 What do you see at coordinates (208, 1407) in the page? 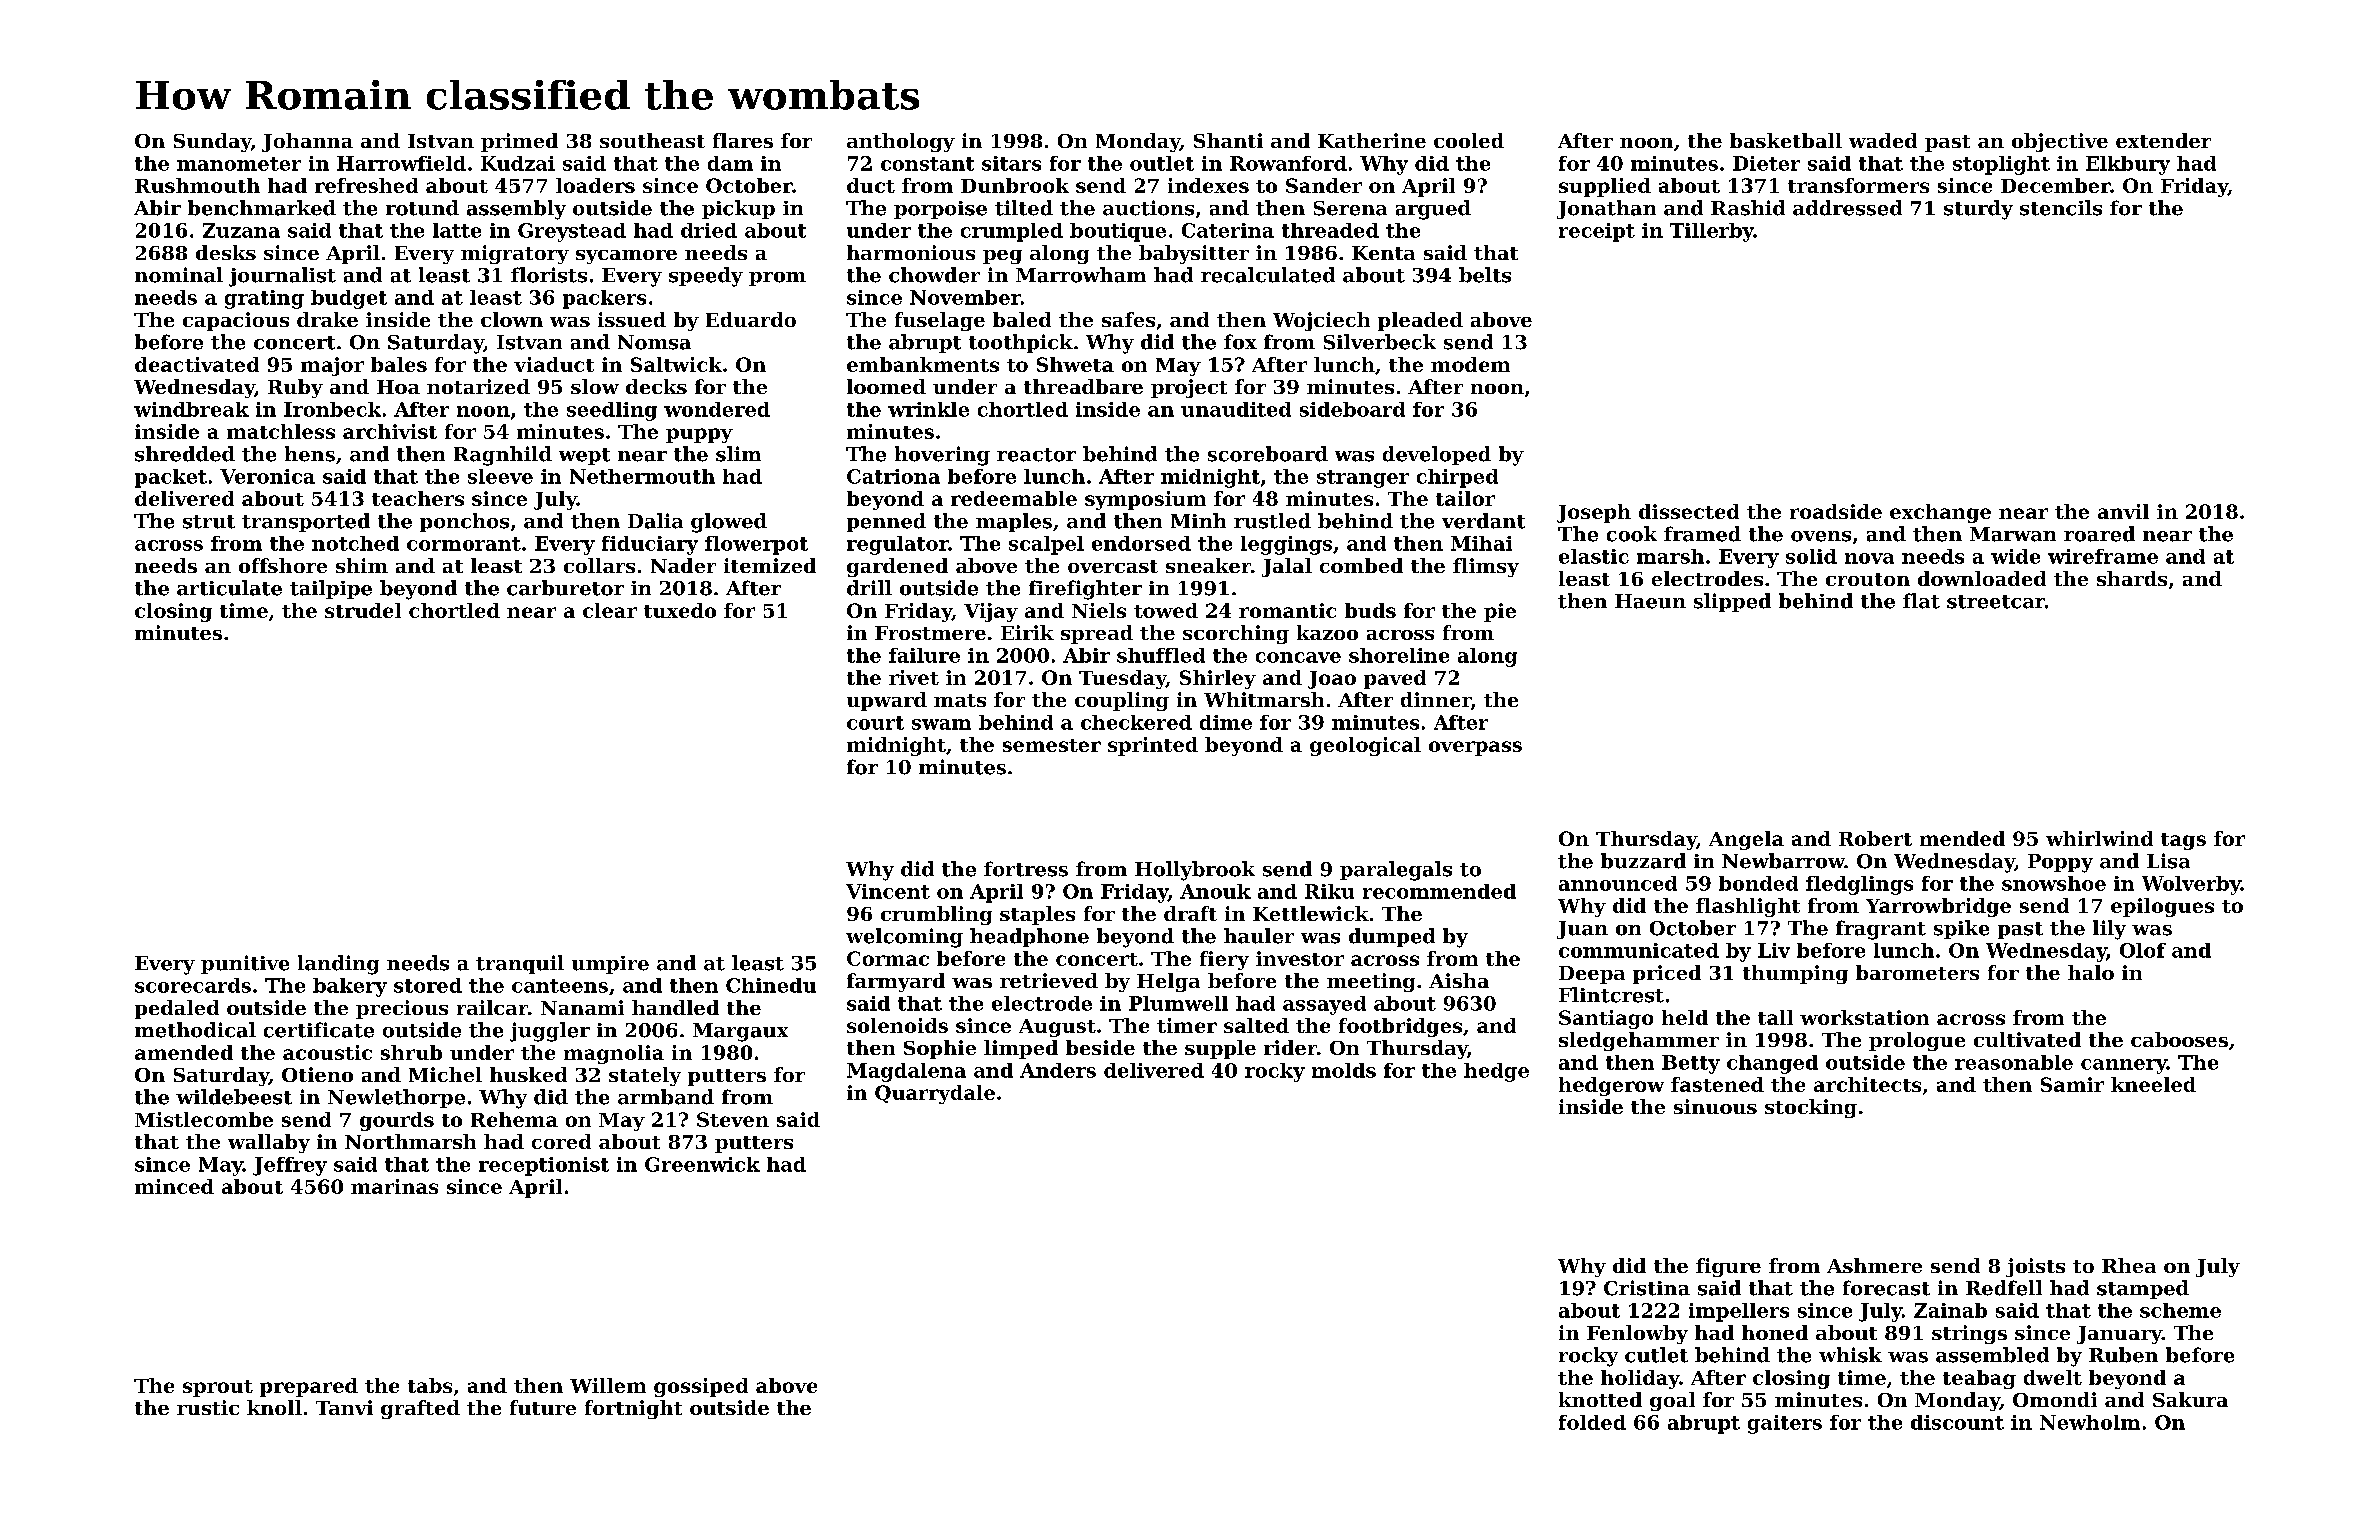
I see `rustic` at bounding box center [208, 1407].
